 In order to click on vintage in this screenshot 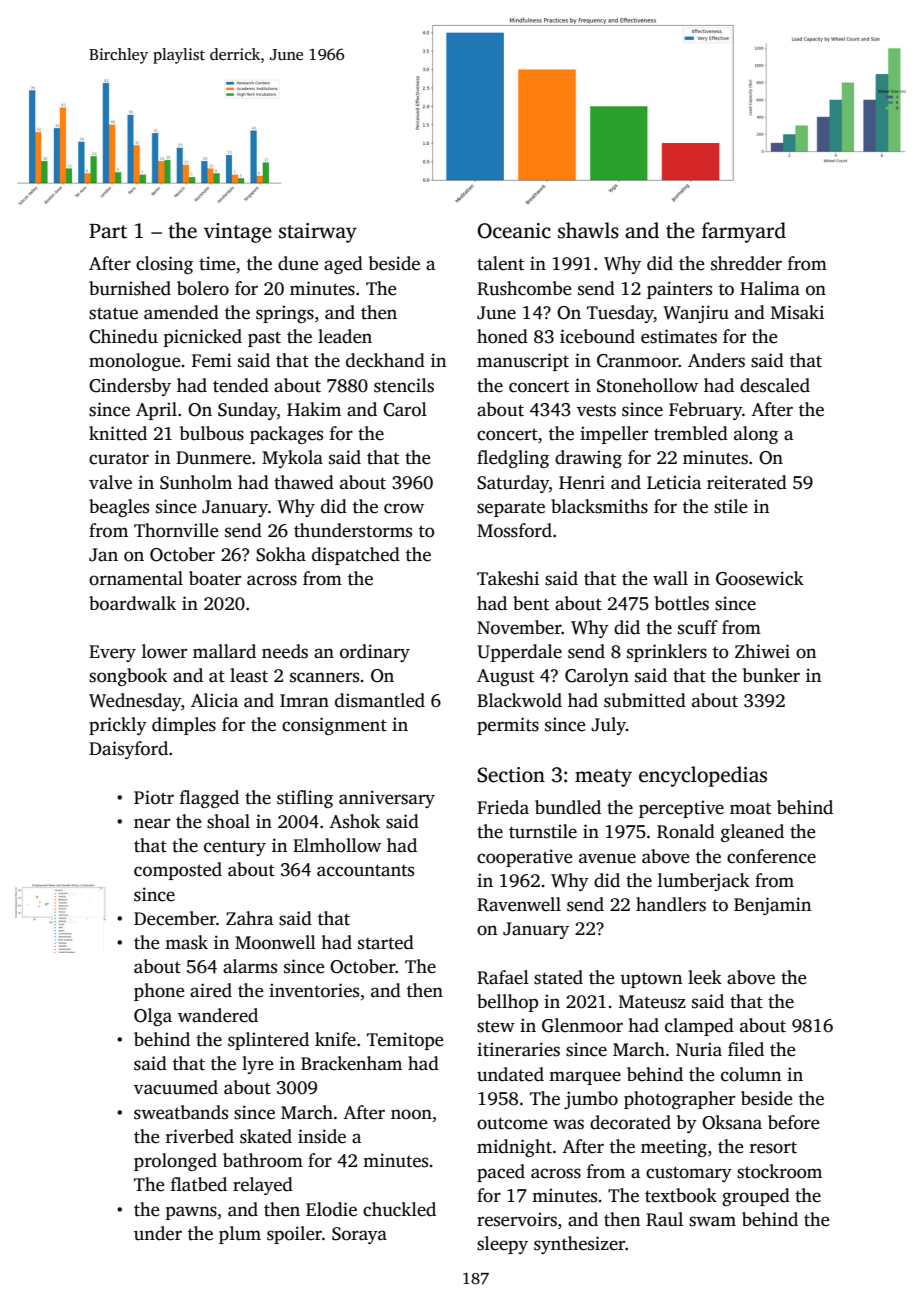, I will do `click(238, 233)`.
